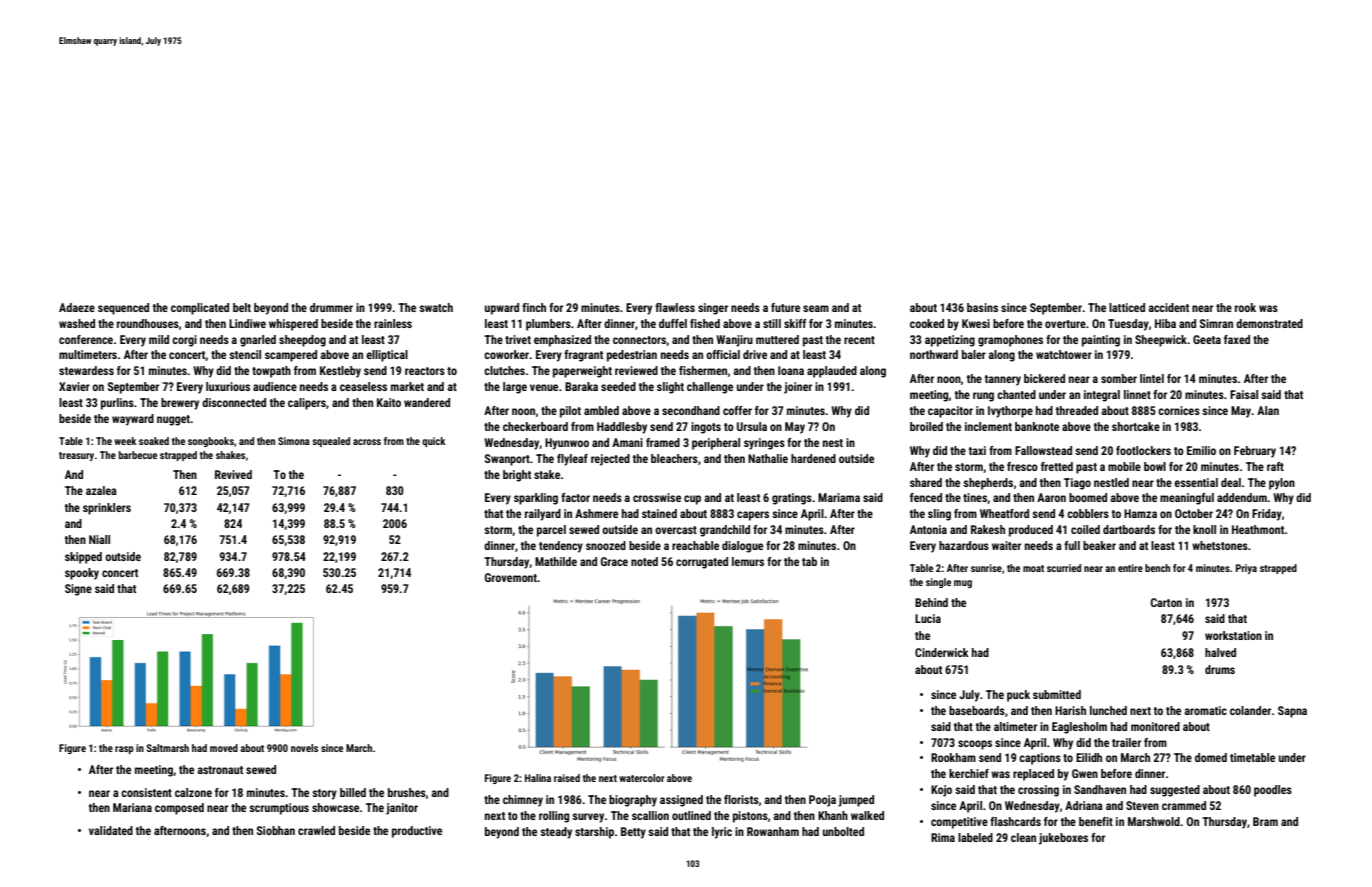  I want to click on spooky, so click(82, 574).
